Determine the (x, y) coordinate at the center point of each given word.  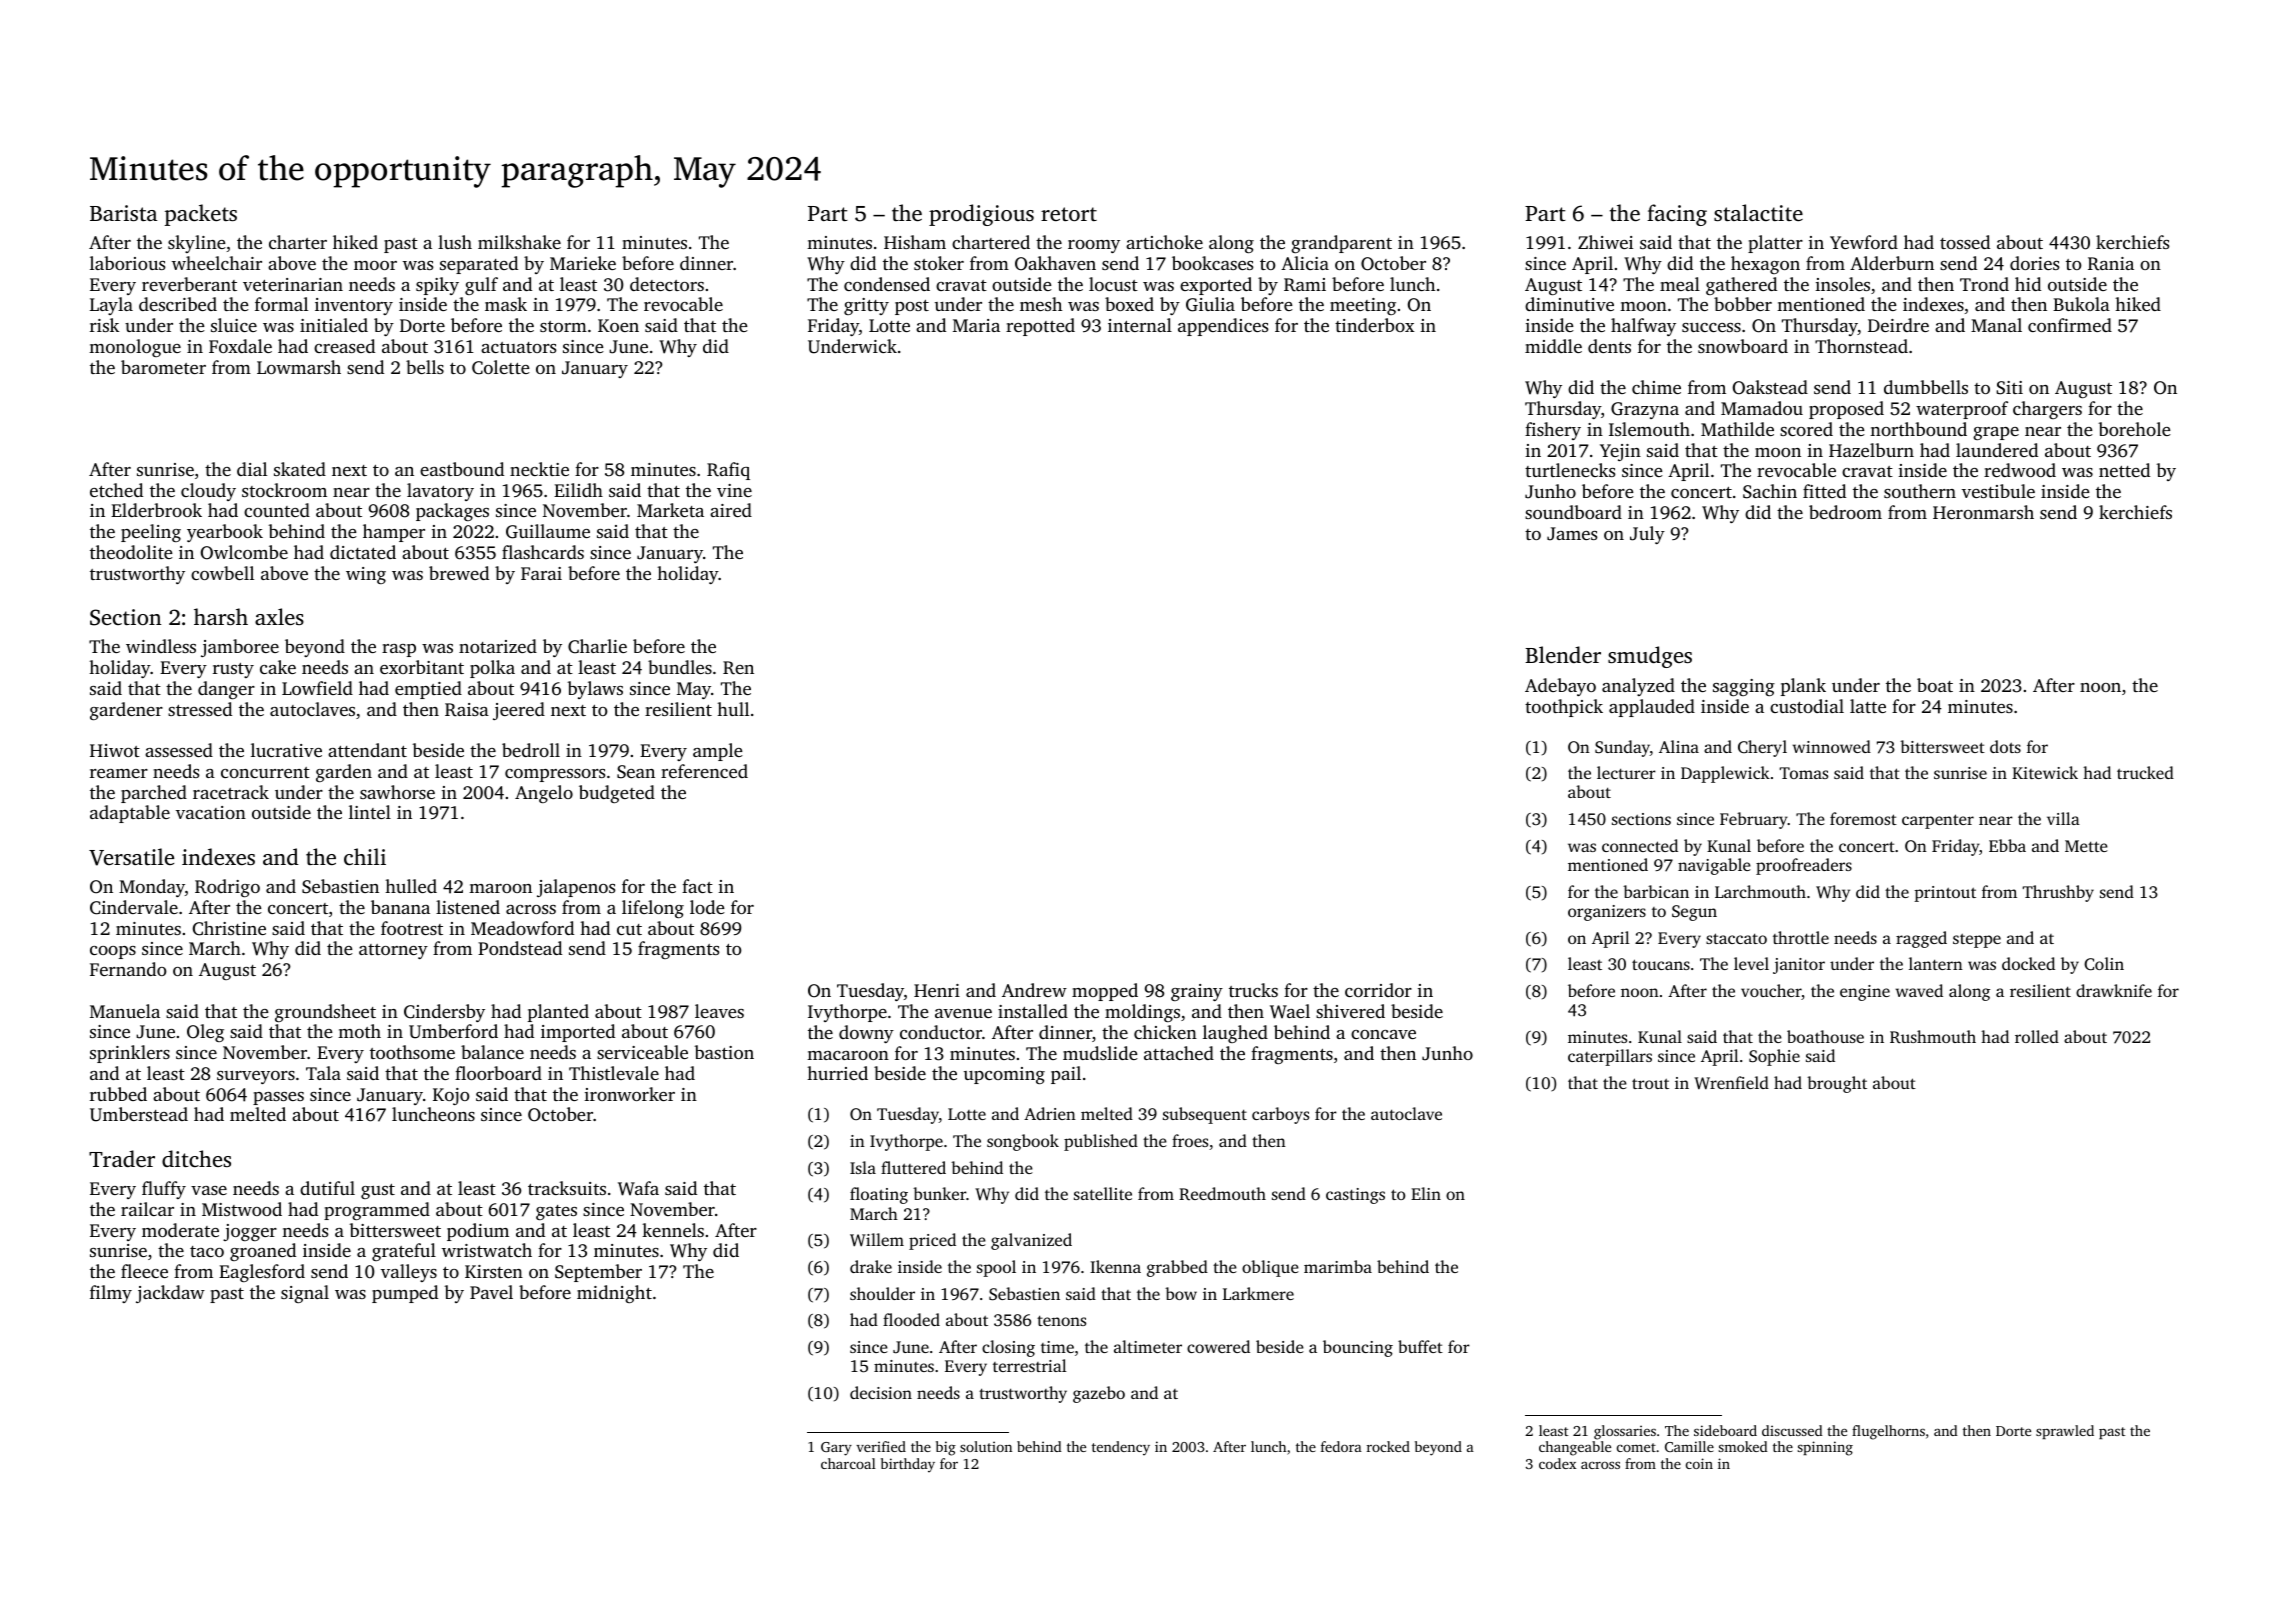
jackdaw (170, 1294)
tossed (1965, 242)
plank (1803, 687)
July (1647, 535)
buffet (1420, 1346)
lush (455, 242)
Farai (541, 573)
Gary (836, 1449)
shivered (1350, 1011)
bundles (680, 667)
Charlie (597, 646)
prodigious (981, 215)
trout (1650, 1083)
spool (996, 1268)
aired (731, 510)
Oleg (205, 1033)
